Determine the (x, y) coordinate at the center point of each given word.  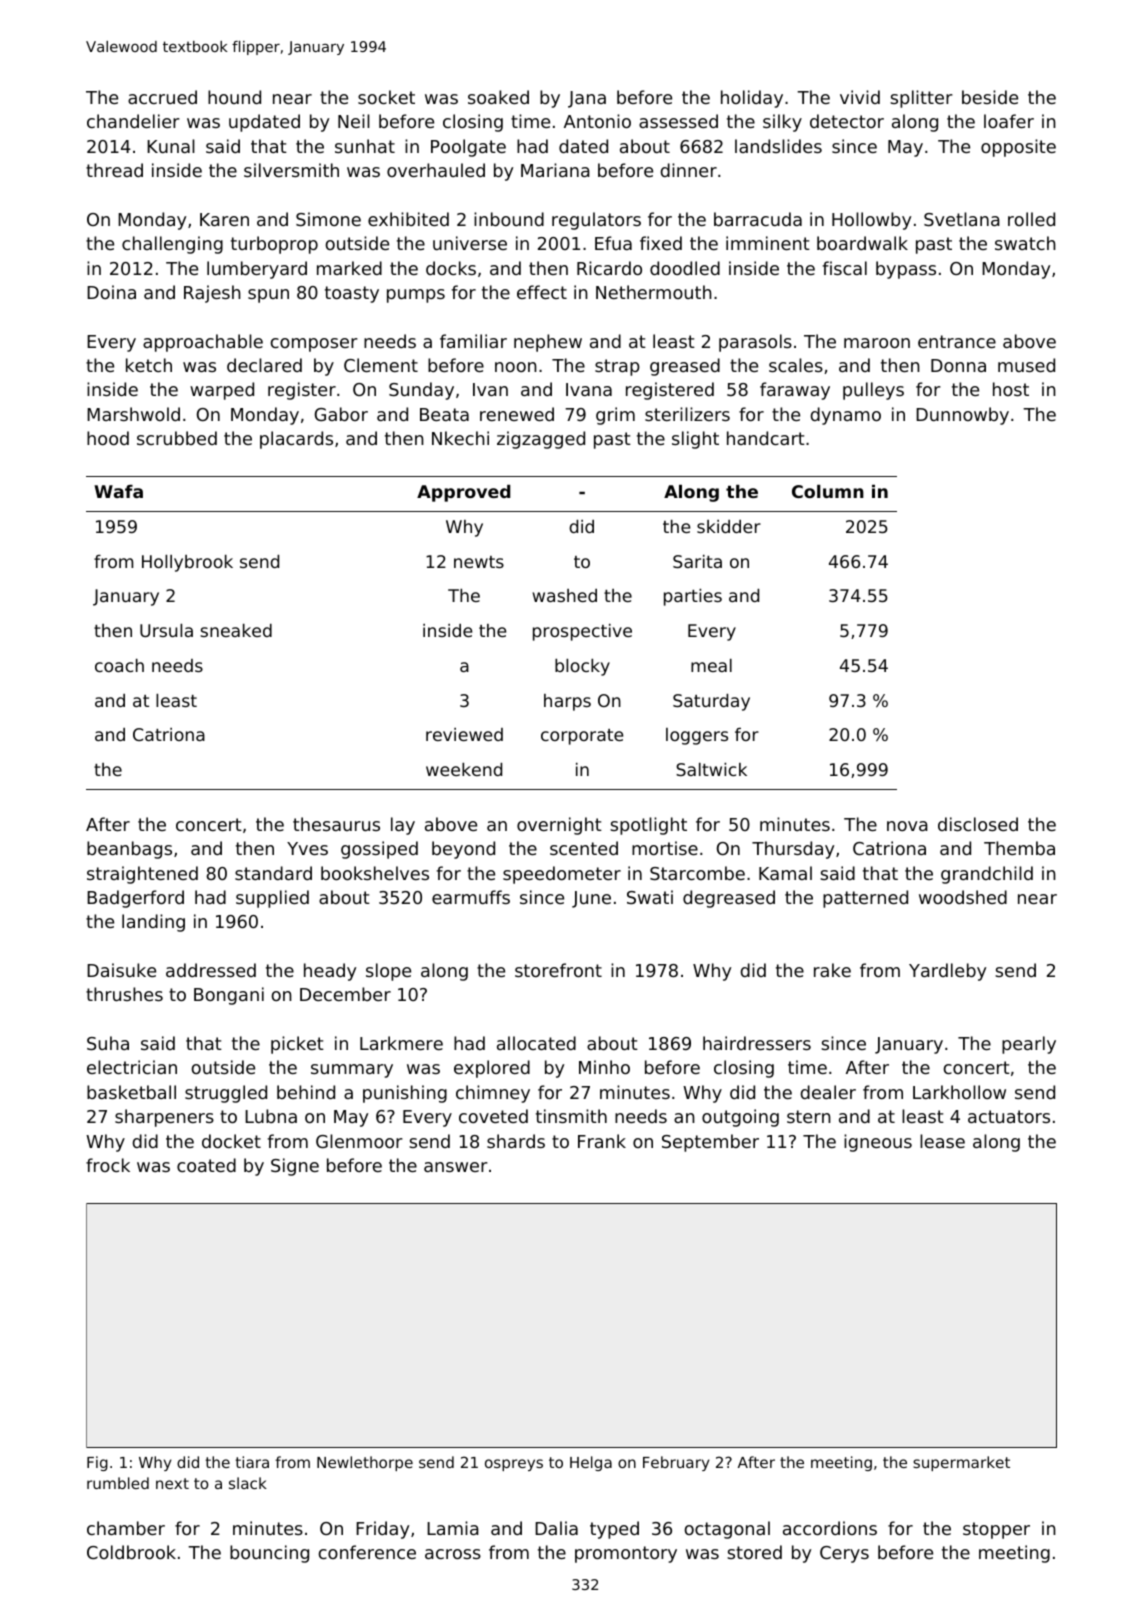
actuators (1009, 1116)
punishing (405, 1094)
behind (306, 1092)
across (453, 1554)
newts (479, 562)
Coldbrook (131, 1552)
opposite (1018, 148)
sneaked (236, 630)
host (1011, 389)
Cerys (844, 1554)
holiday (752, 99)
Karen (224, 219)
